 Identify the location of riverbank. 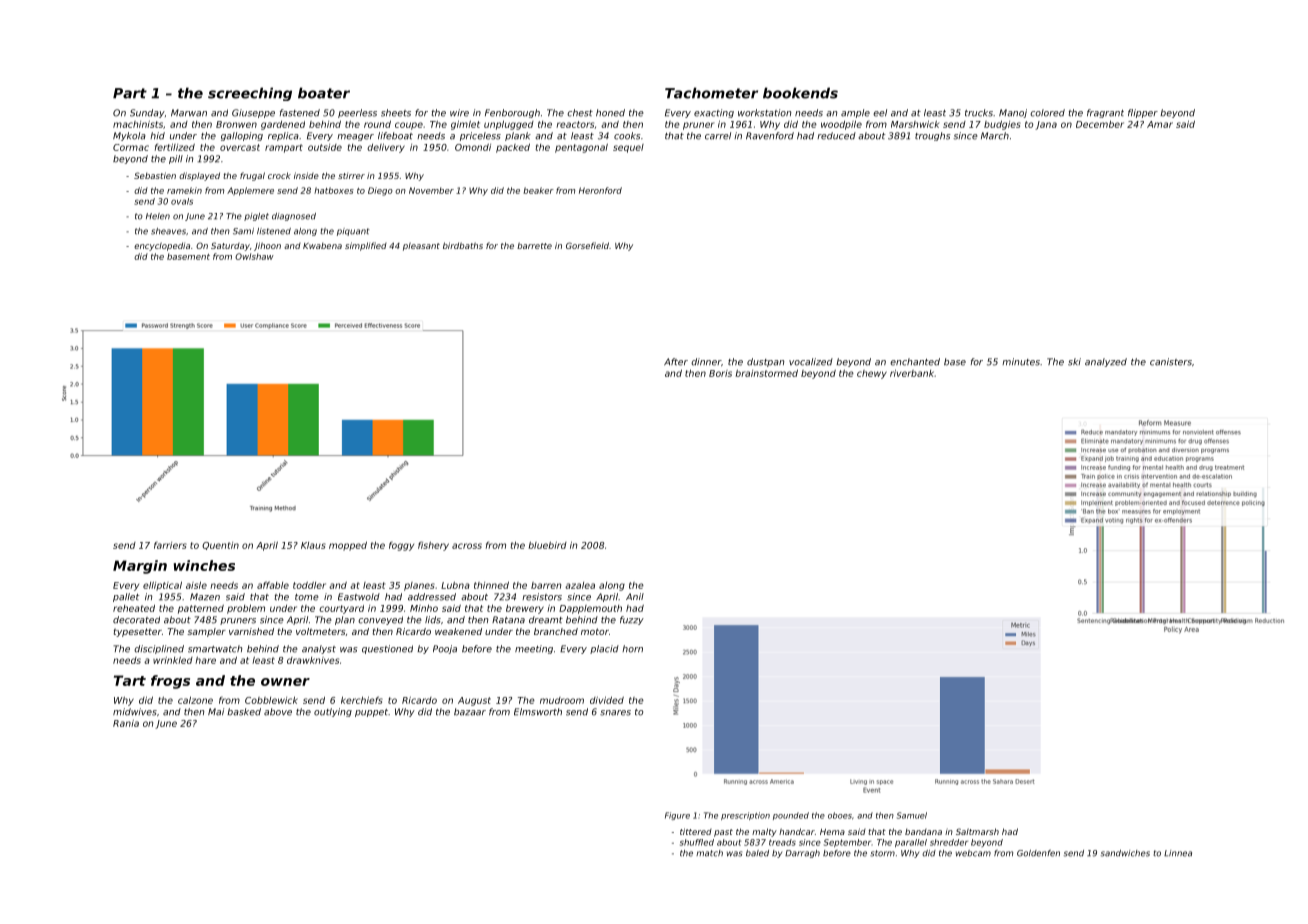
(912, 373).
